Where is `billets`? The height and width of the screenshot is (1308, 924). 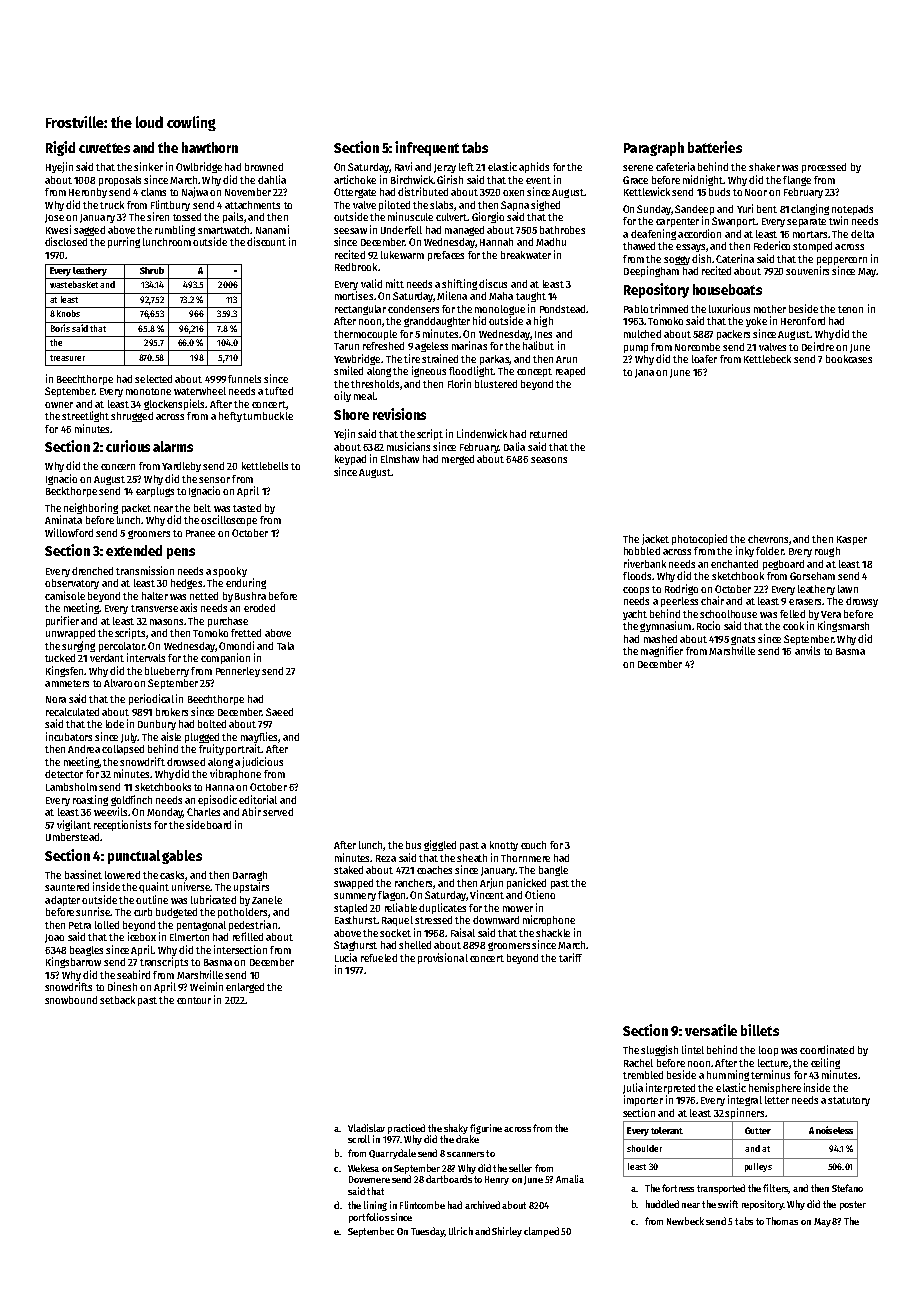
billets is located at coordinates (760, 1030).
